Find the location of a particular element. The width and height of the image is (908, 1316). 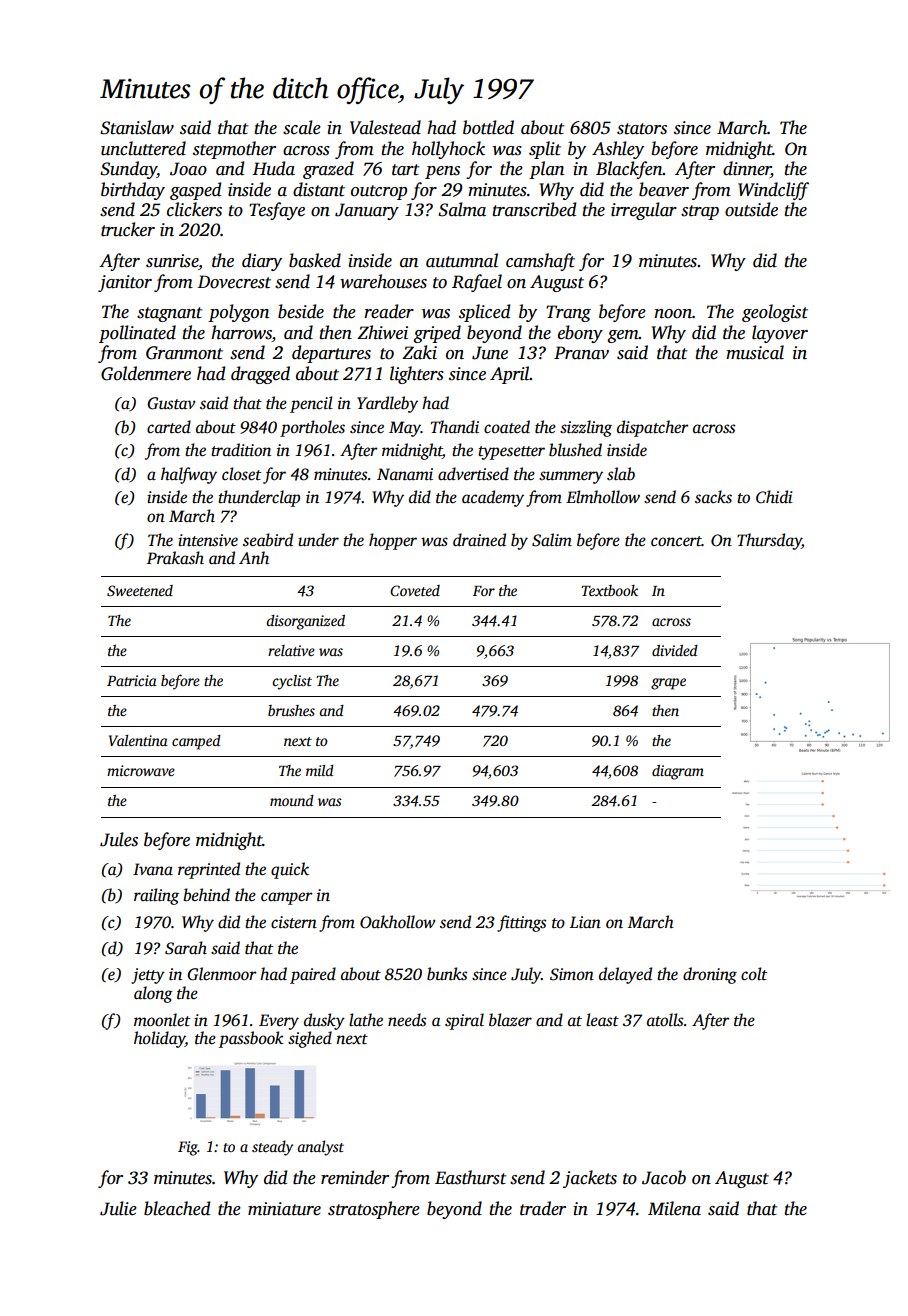

holiday is located at coordinates (159, 1039).
